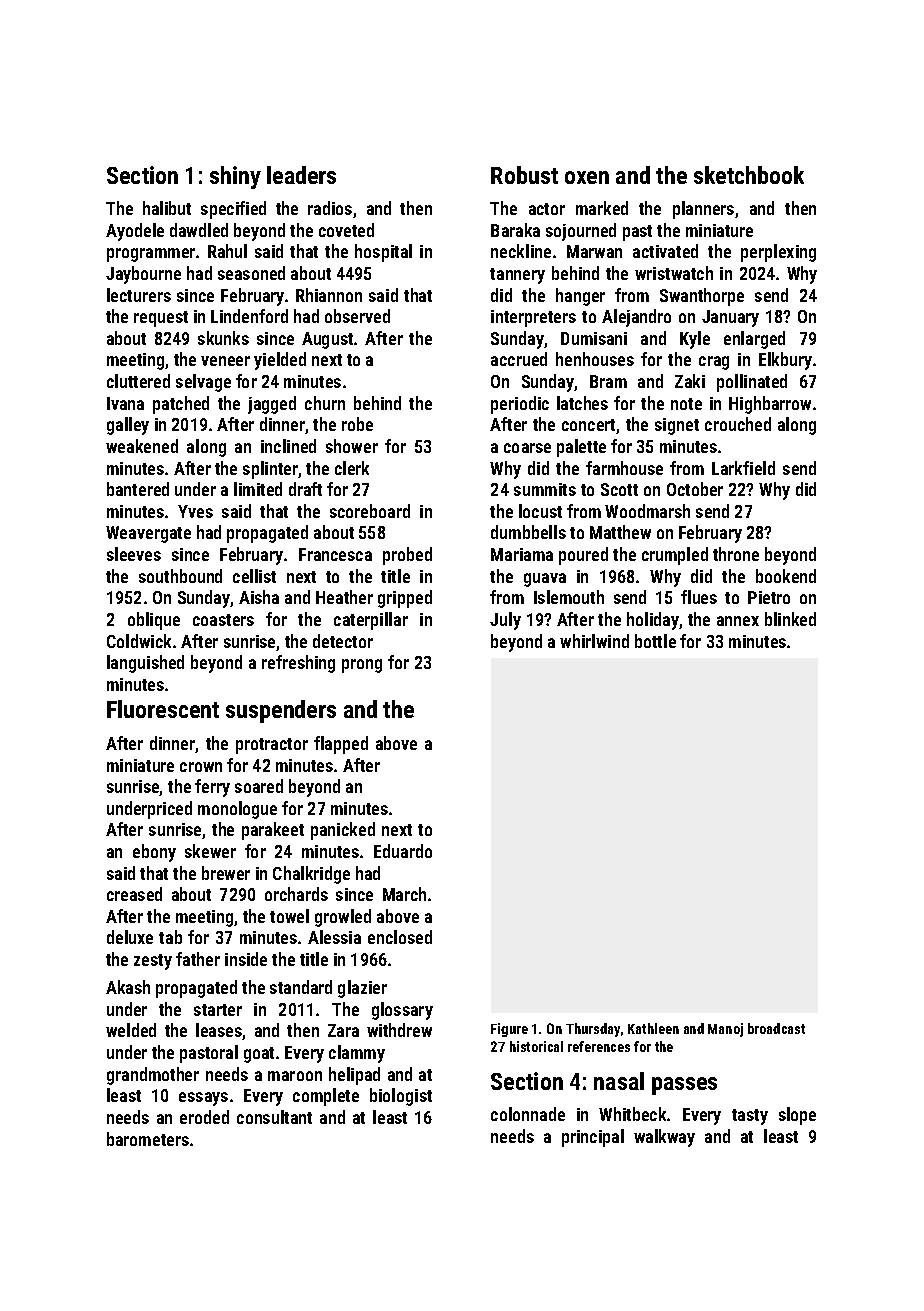  Describe the element at coordinates (664, 1138) in the page. I see `walkway` at that location.
